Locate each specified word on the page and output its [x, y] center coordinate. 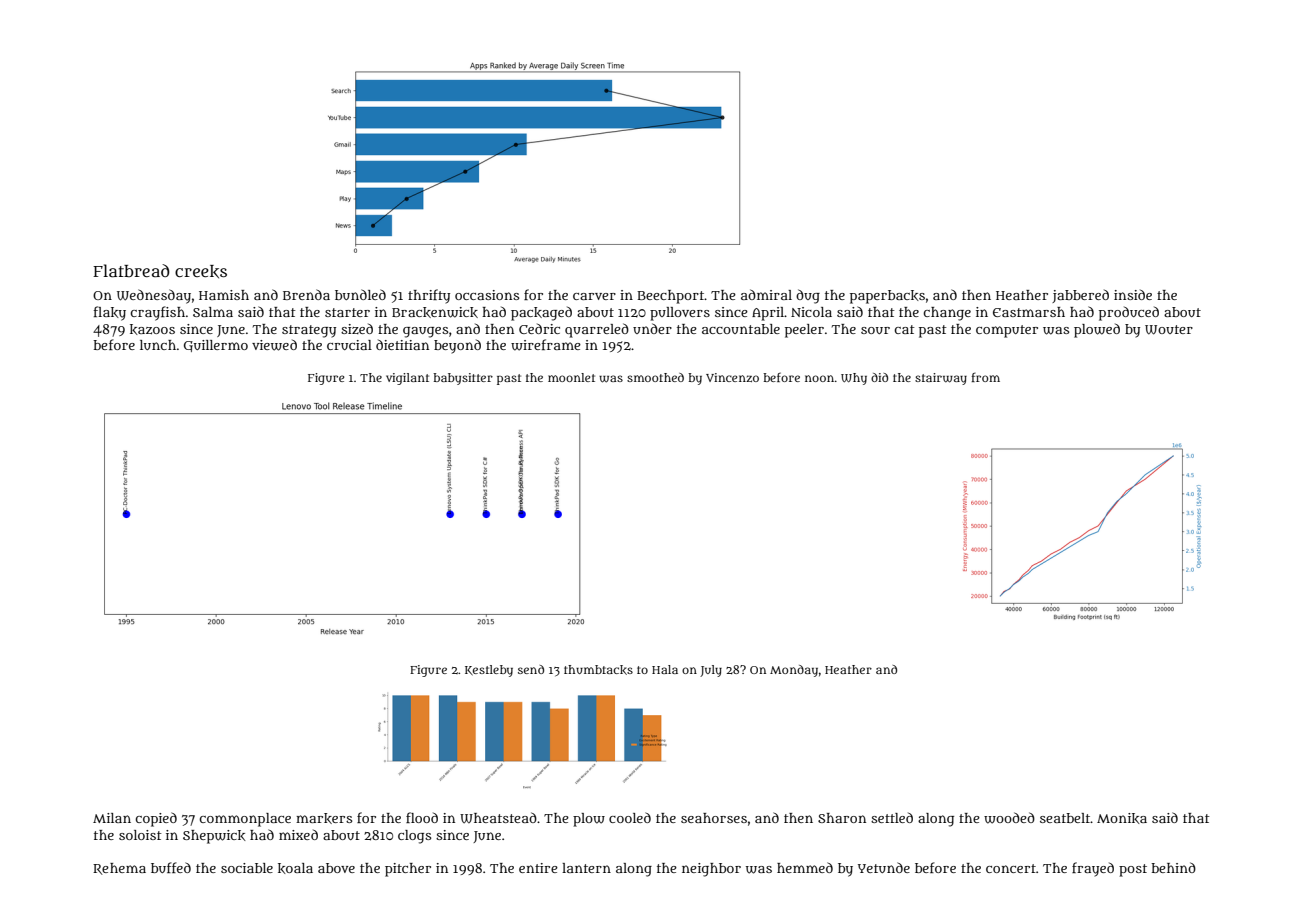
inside [1133, 294]
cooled [630, 817]
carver [594, 296]
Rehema [119, 869]
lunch [158, 345]
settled [892, 817]
